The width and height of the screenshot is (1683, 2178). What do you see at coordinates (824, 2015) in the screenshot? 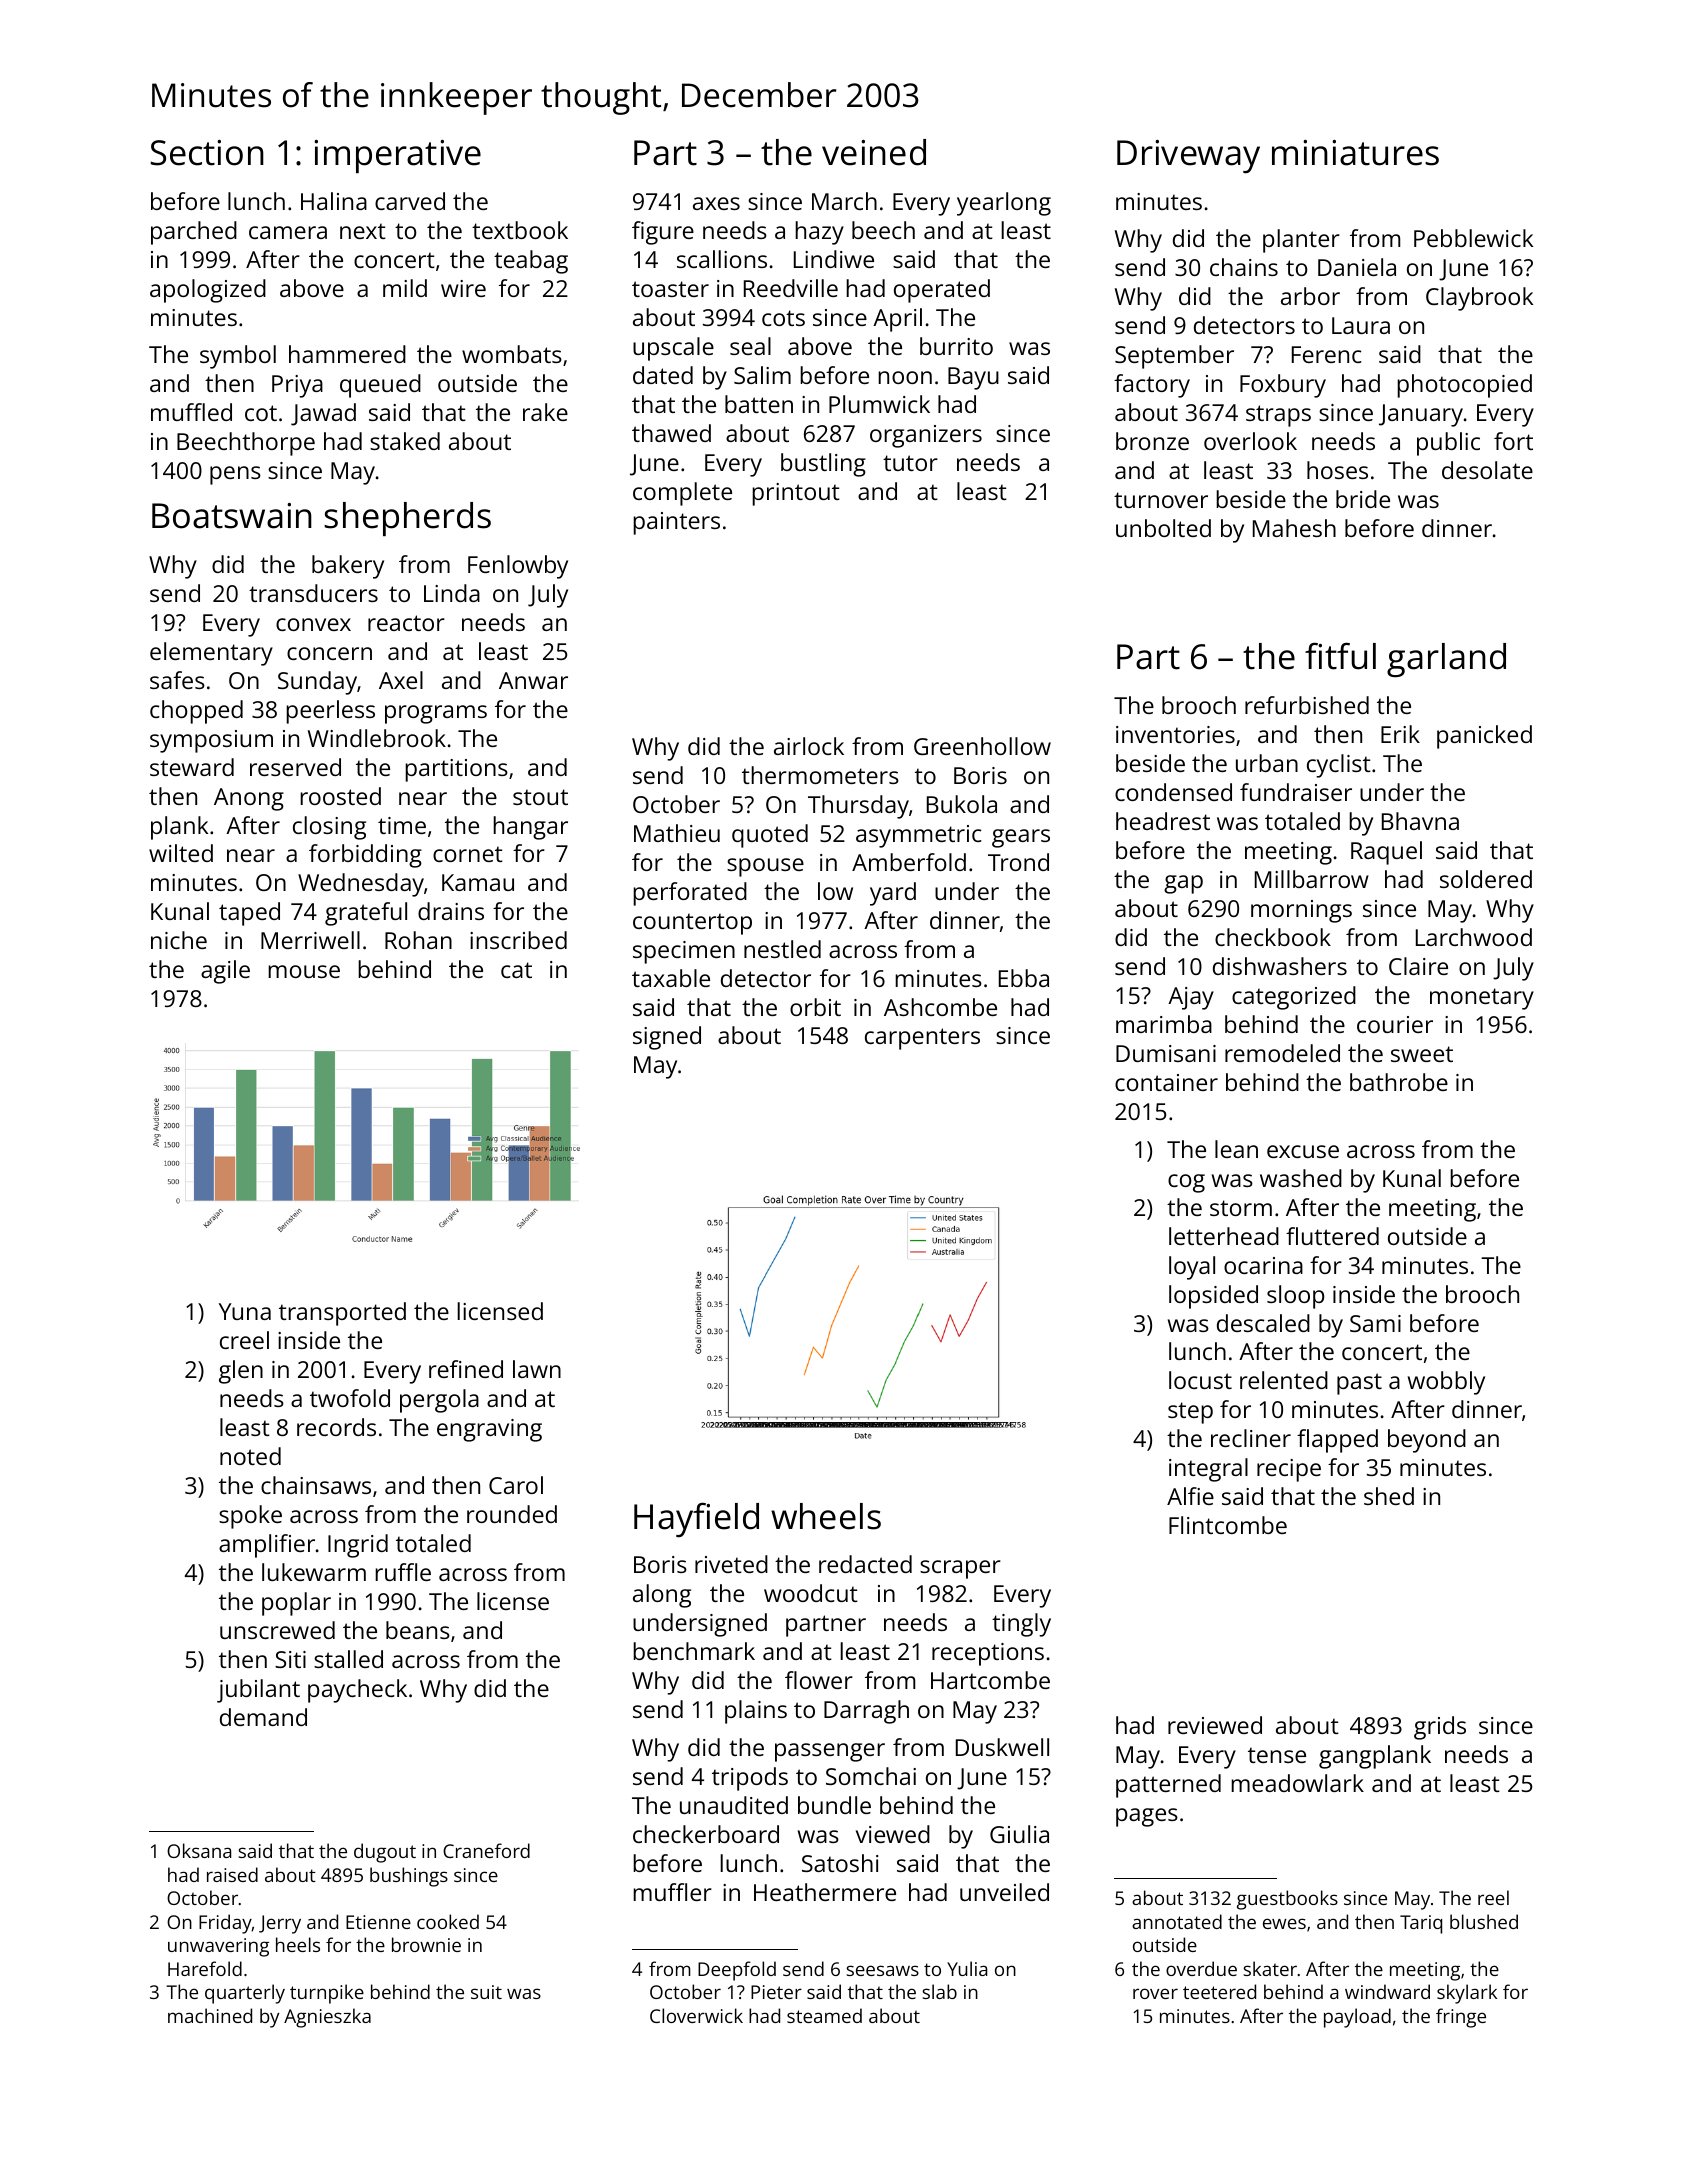
I see `steamed` at bounding box center [824, 2015].
